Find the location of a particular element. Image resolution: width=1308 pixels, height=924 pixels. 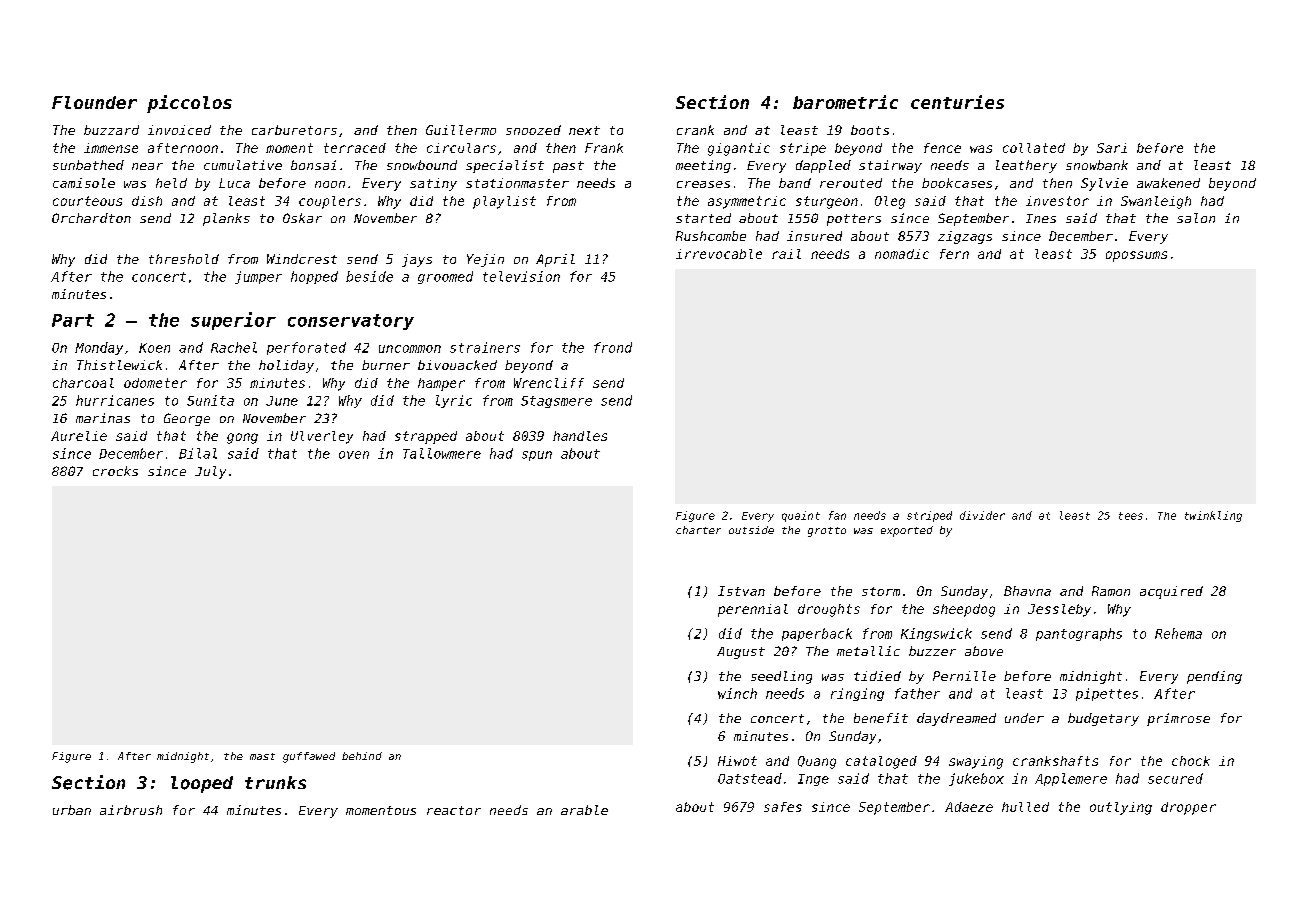

tees is located at coordinates (1131, 516).
